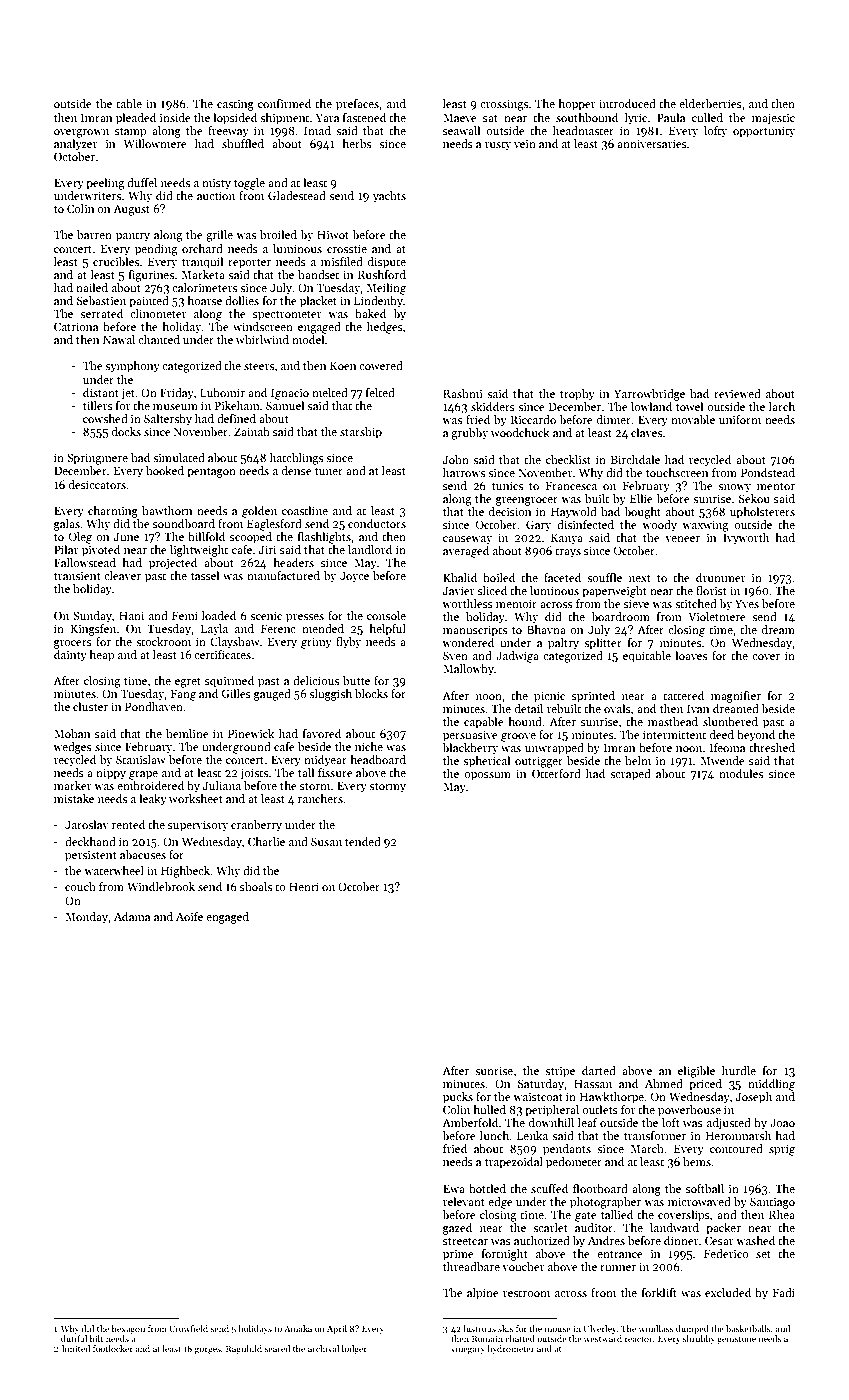 The width and height of the document is (849, 1400). Describe the element at coordinates (76, 145) in the document. I see `analyzer` at that location.
